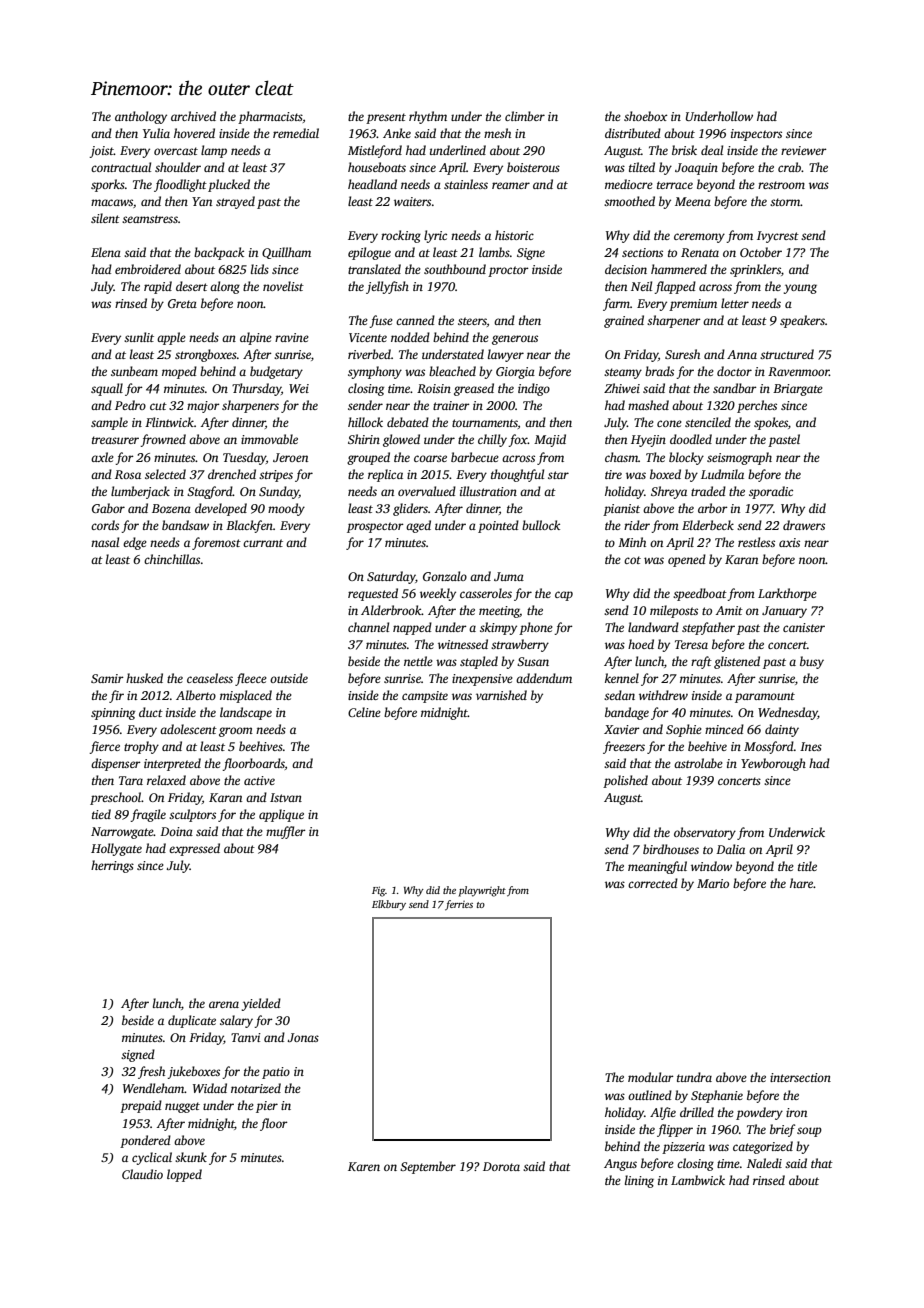  What do you see at coordinates (364, 712) in the screenshot?
I see `Celine` at bounding box center [364, 712].
